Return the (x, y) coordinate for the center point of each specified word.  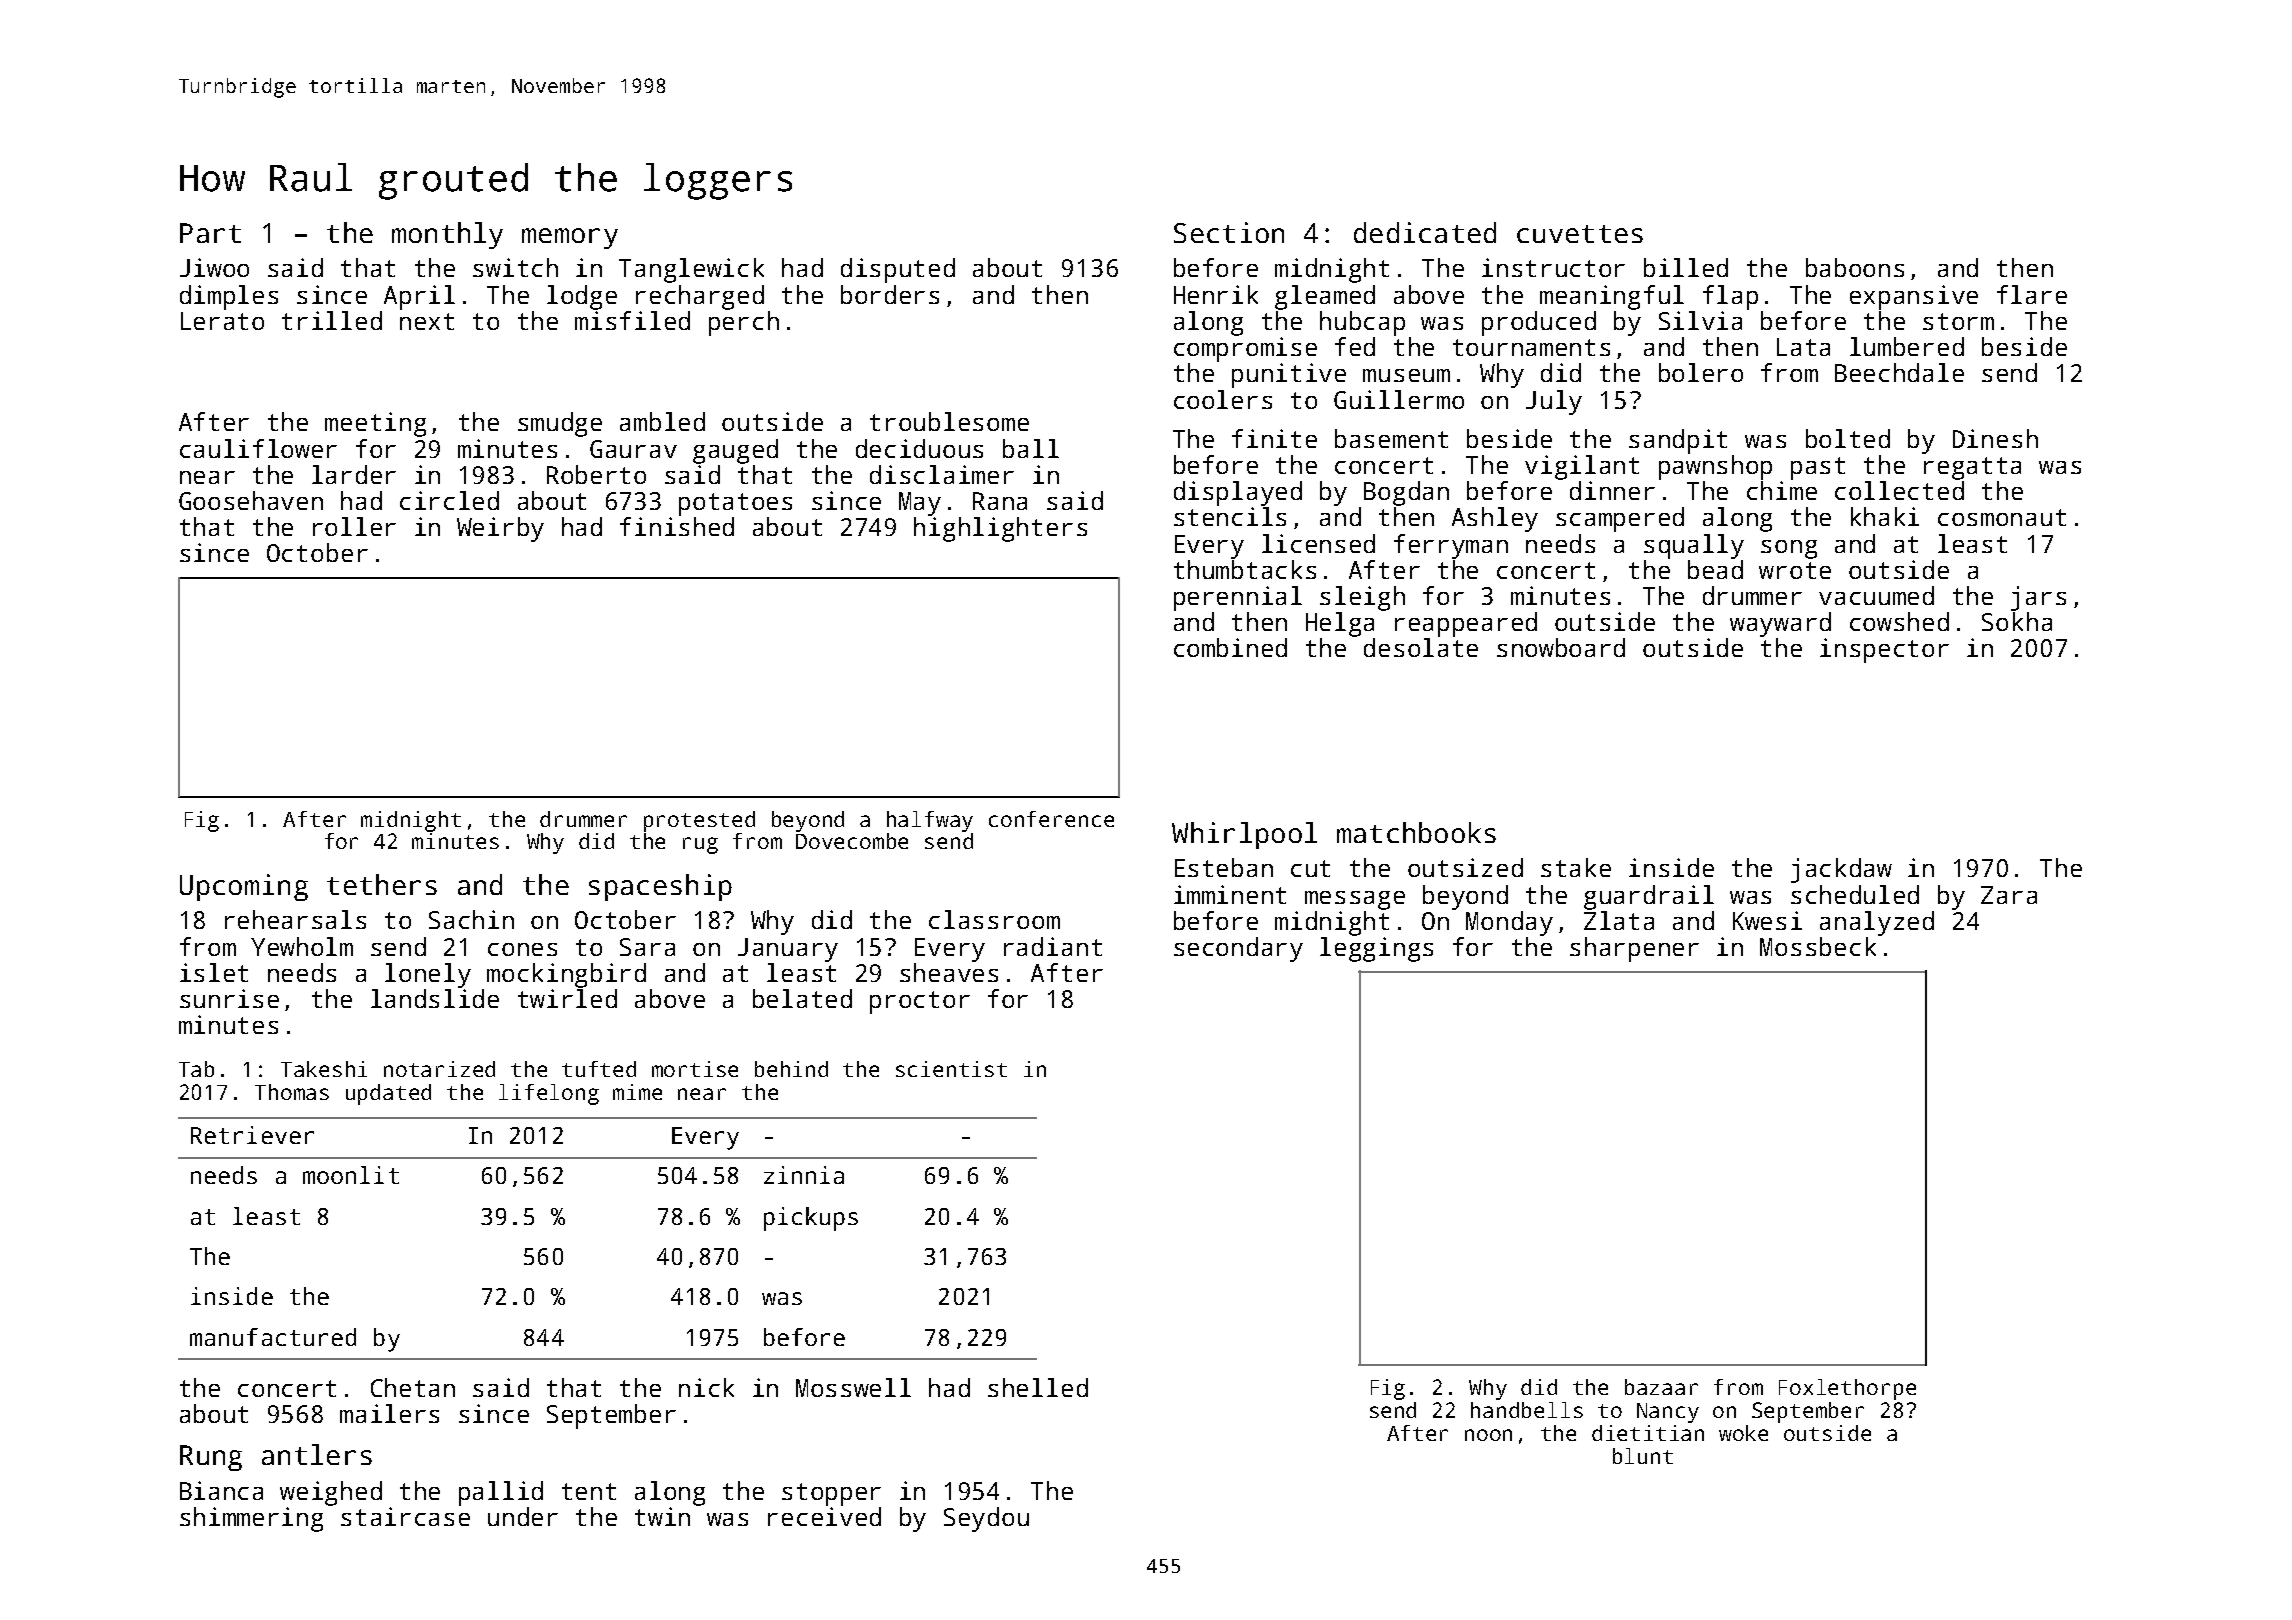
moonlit (351, 1175)
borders (890, 294)
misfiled (632, 320)
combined (1230, 647)
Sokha (2017, 621)
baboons (1855, 267)
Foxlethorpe (1847, 1389)
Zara (2009, 895)
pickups (811, 1219)
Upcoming (244, 887)
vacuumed (1876, 595)
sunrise (229, 998)
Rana (1000, 501)
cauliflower (258, 448)
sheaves (949, 972)
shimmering (251, 1519)
